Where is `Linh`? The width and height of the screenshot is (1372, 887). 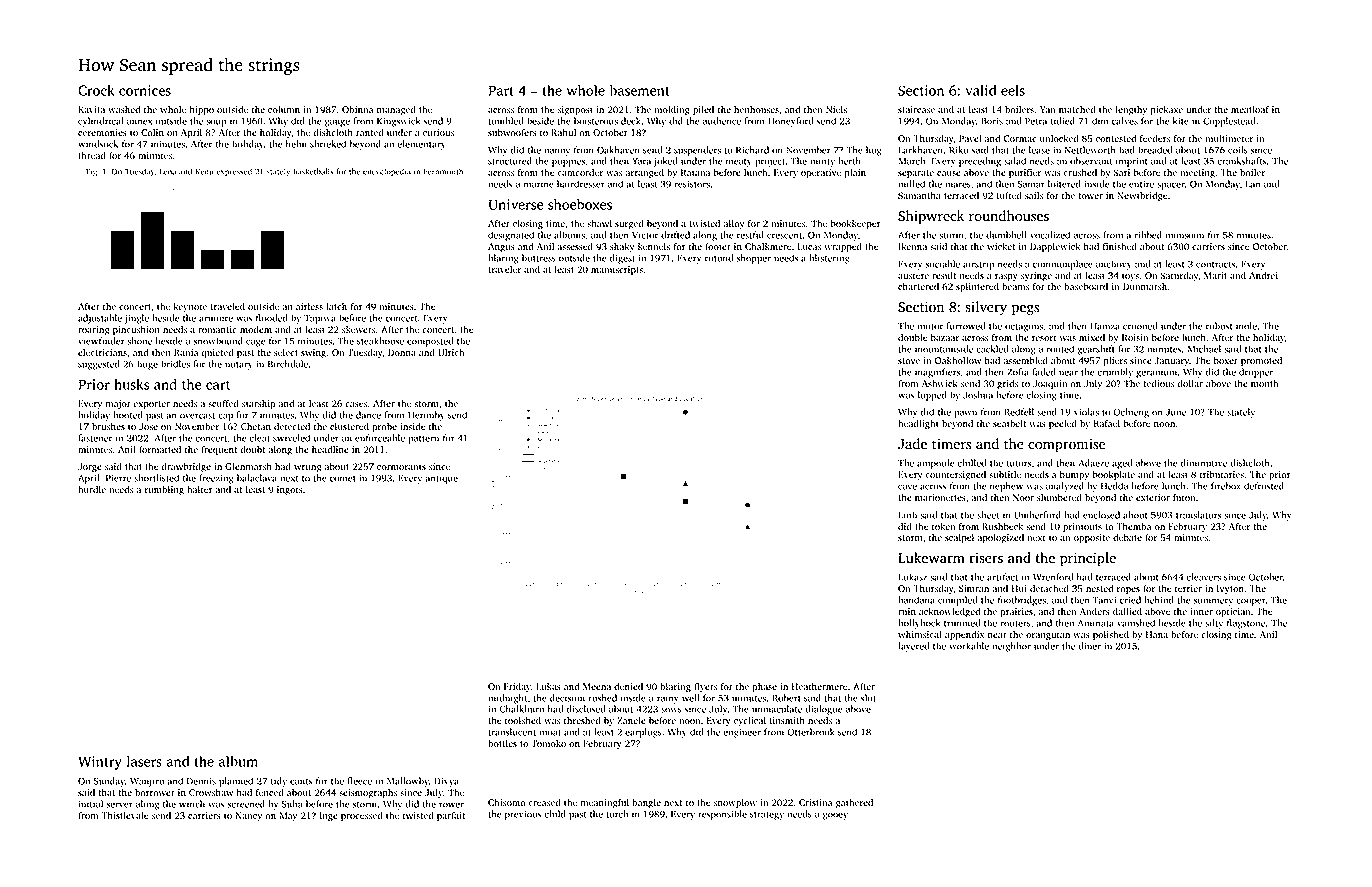 Linh is located at coordinates (907, 515).
